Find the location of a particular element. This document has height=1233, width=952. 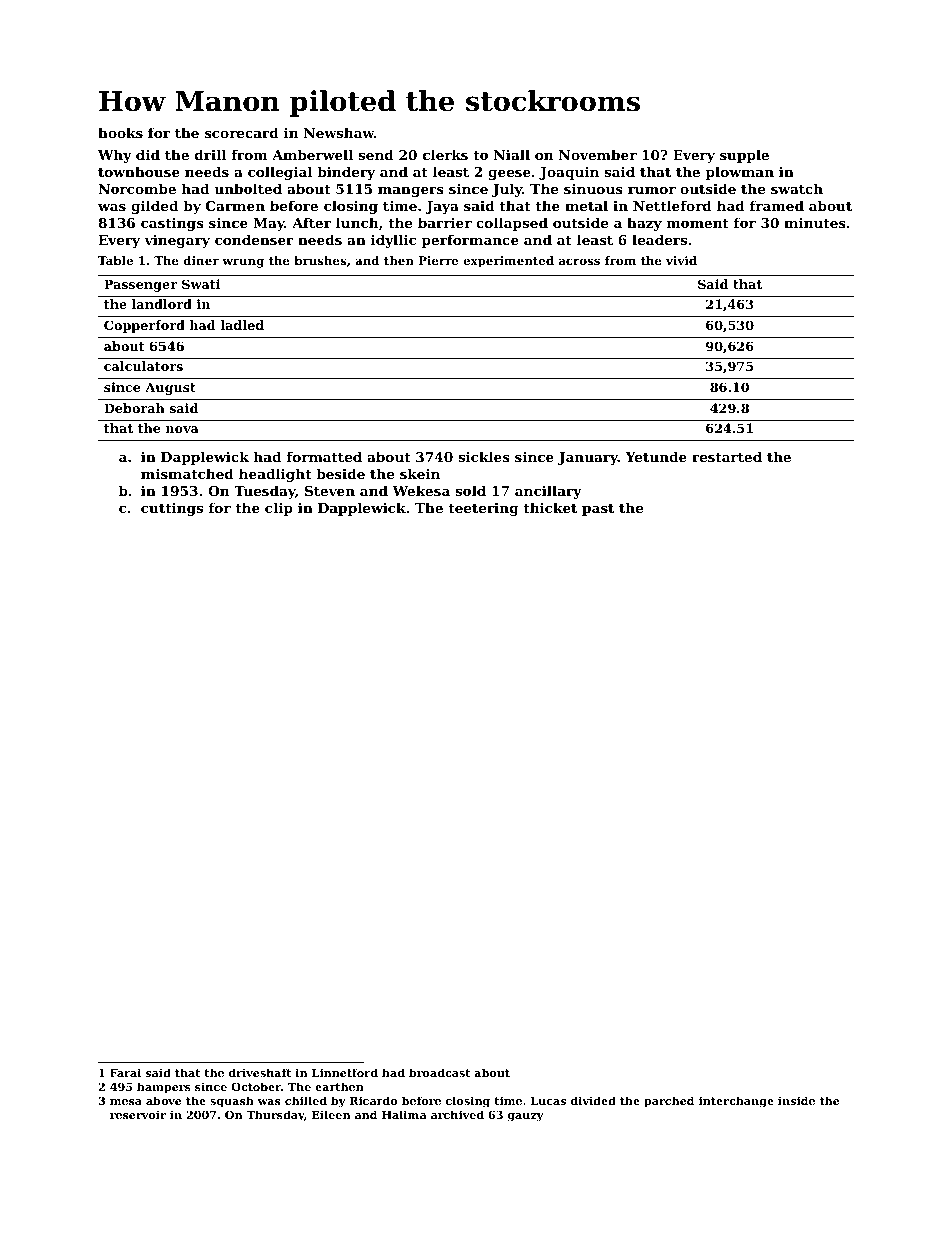

Yetunde is located at coordinates (656, 456).
